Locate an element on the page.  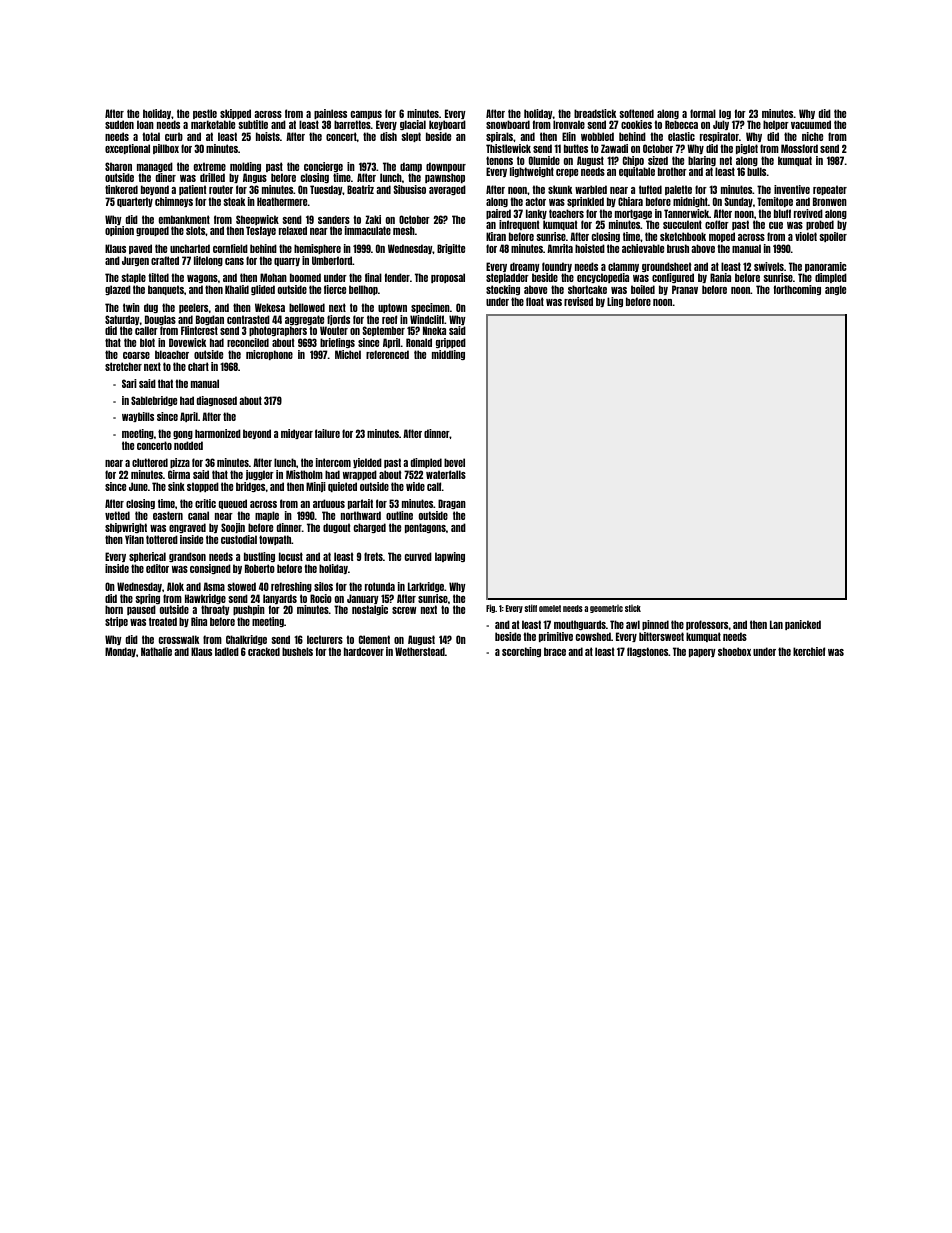
maple is located at coordinates (267, 516).
